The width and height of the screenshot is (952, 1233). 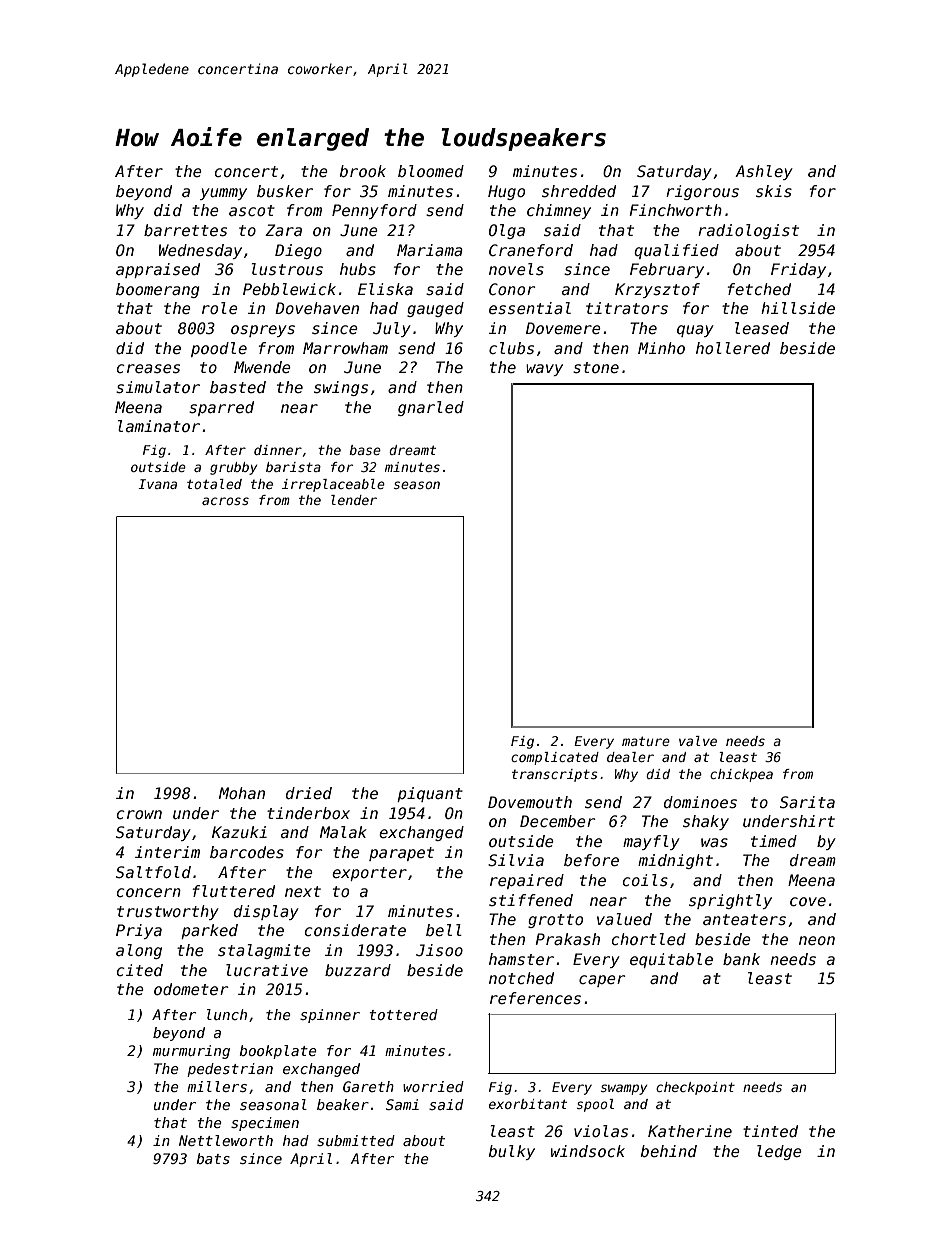 I want to click on stone, so click(x=596, y=368).
